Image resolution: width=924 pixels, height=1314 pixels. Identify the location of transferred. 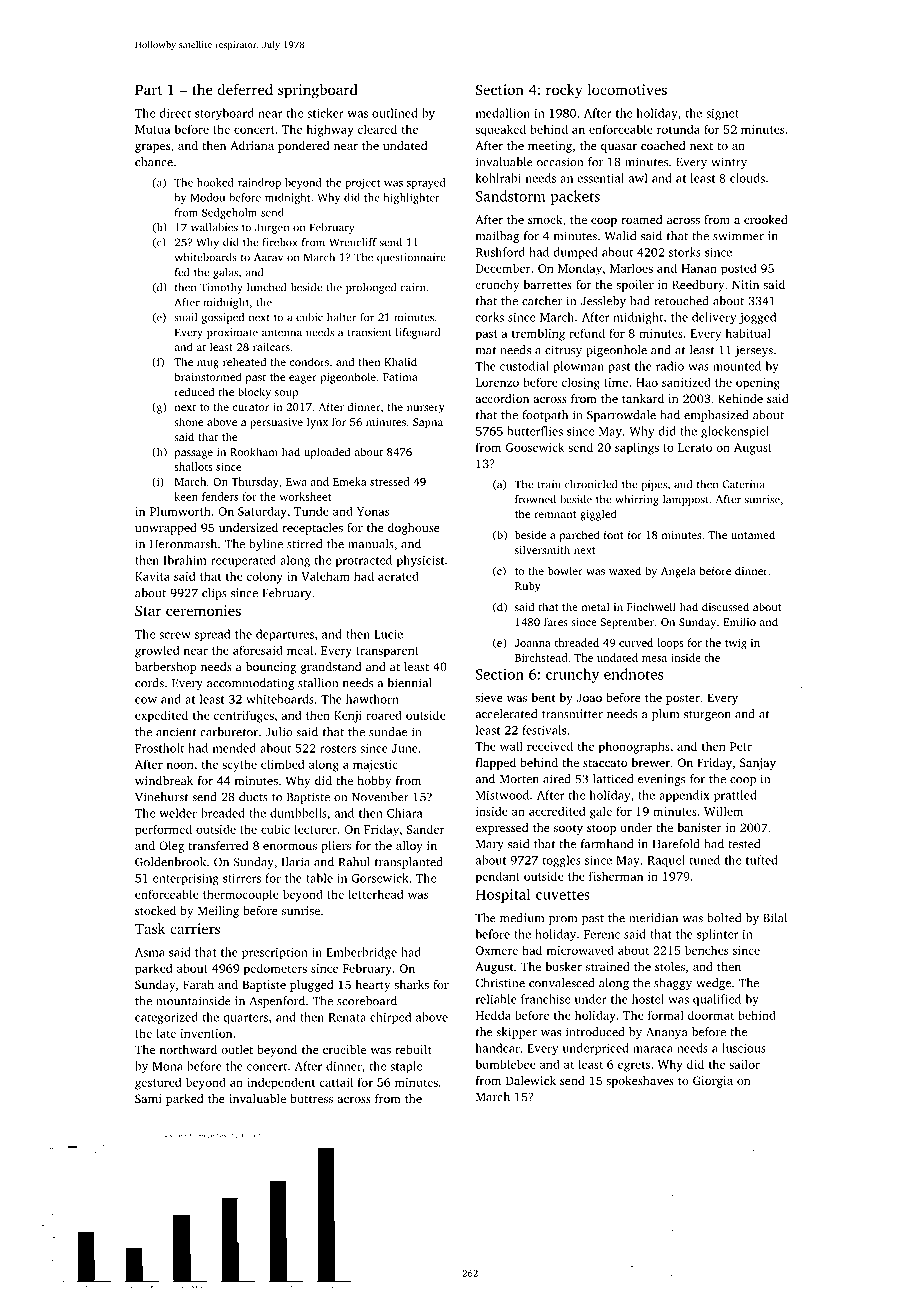
(218, 845).
